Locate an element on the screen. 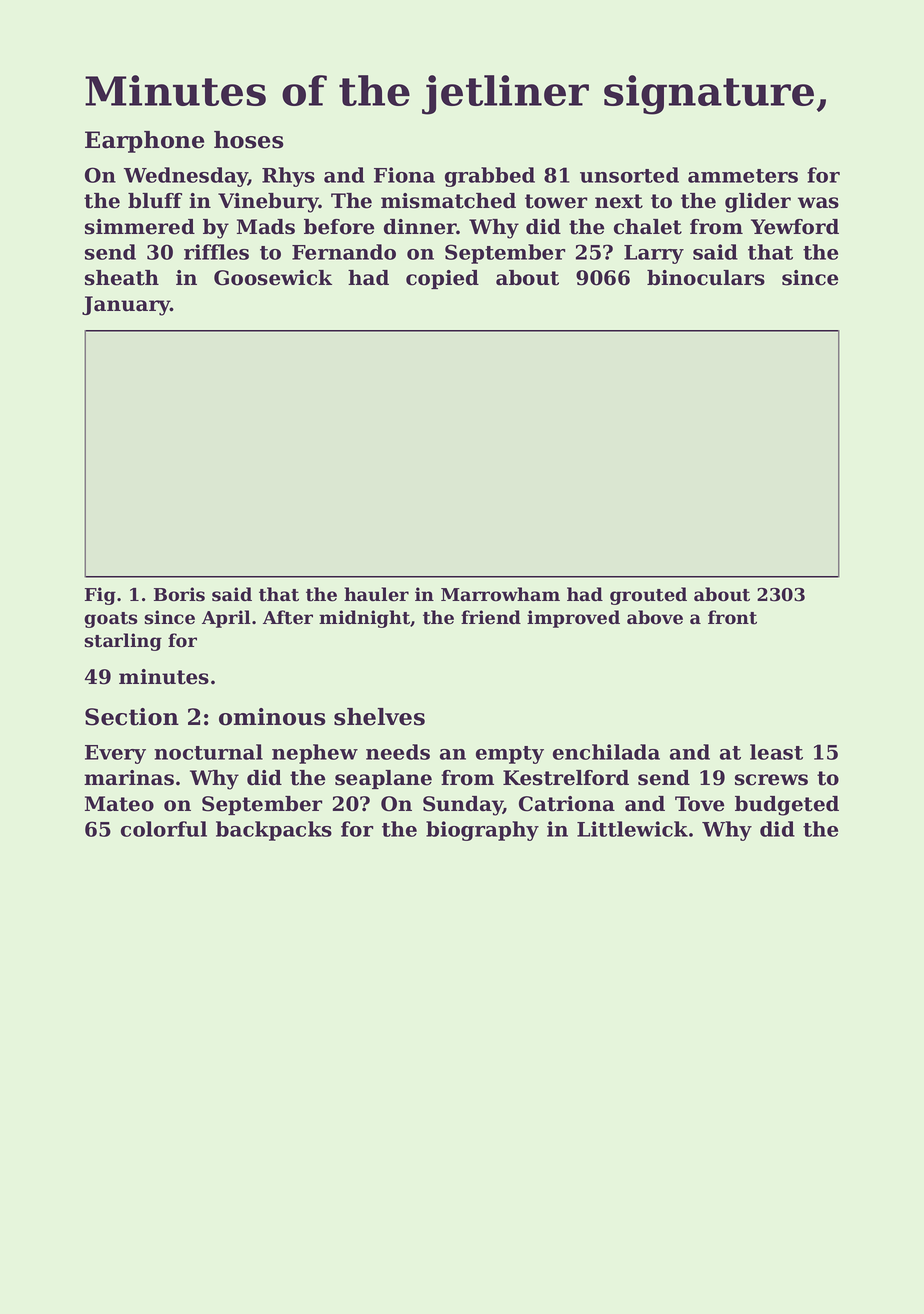 The height and width of the screenshot is (1314, 924). sheath is located at coordinates (122, 278).
